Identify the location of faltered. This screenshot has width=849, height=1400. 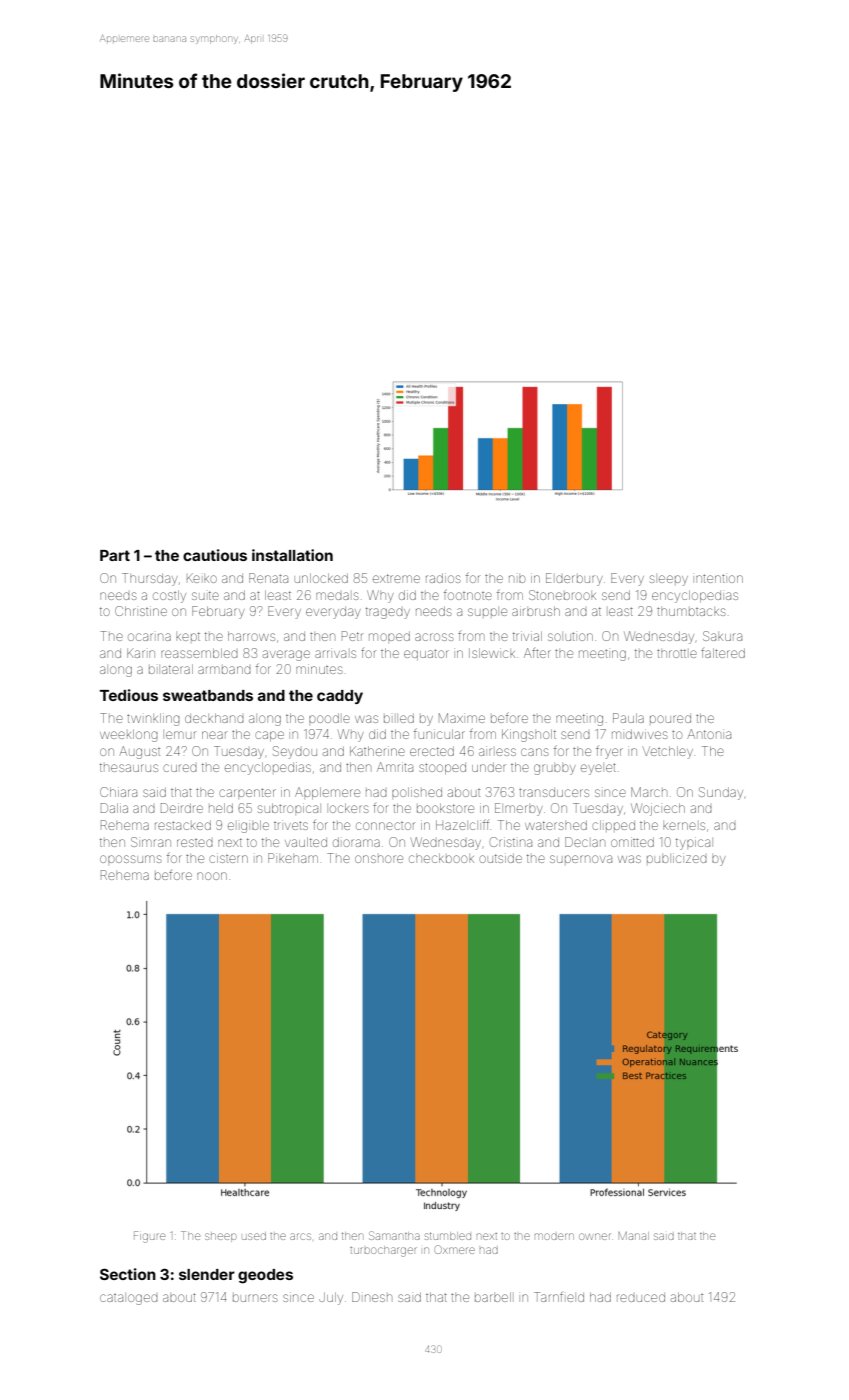
(723, 653).
